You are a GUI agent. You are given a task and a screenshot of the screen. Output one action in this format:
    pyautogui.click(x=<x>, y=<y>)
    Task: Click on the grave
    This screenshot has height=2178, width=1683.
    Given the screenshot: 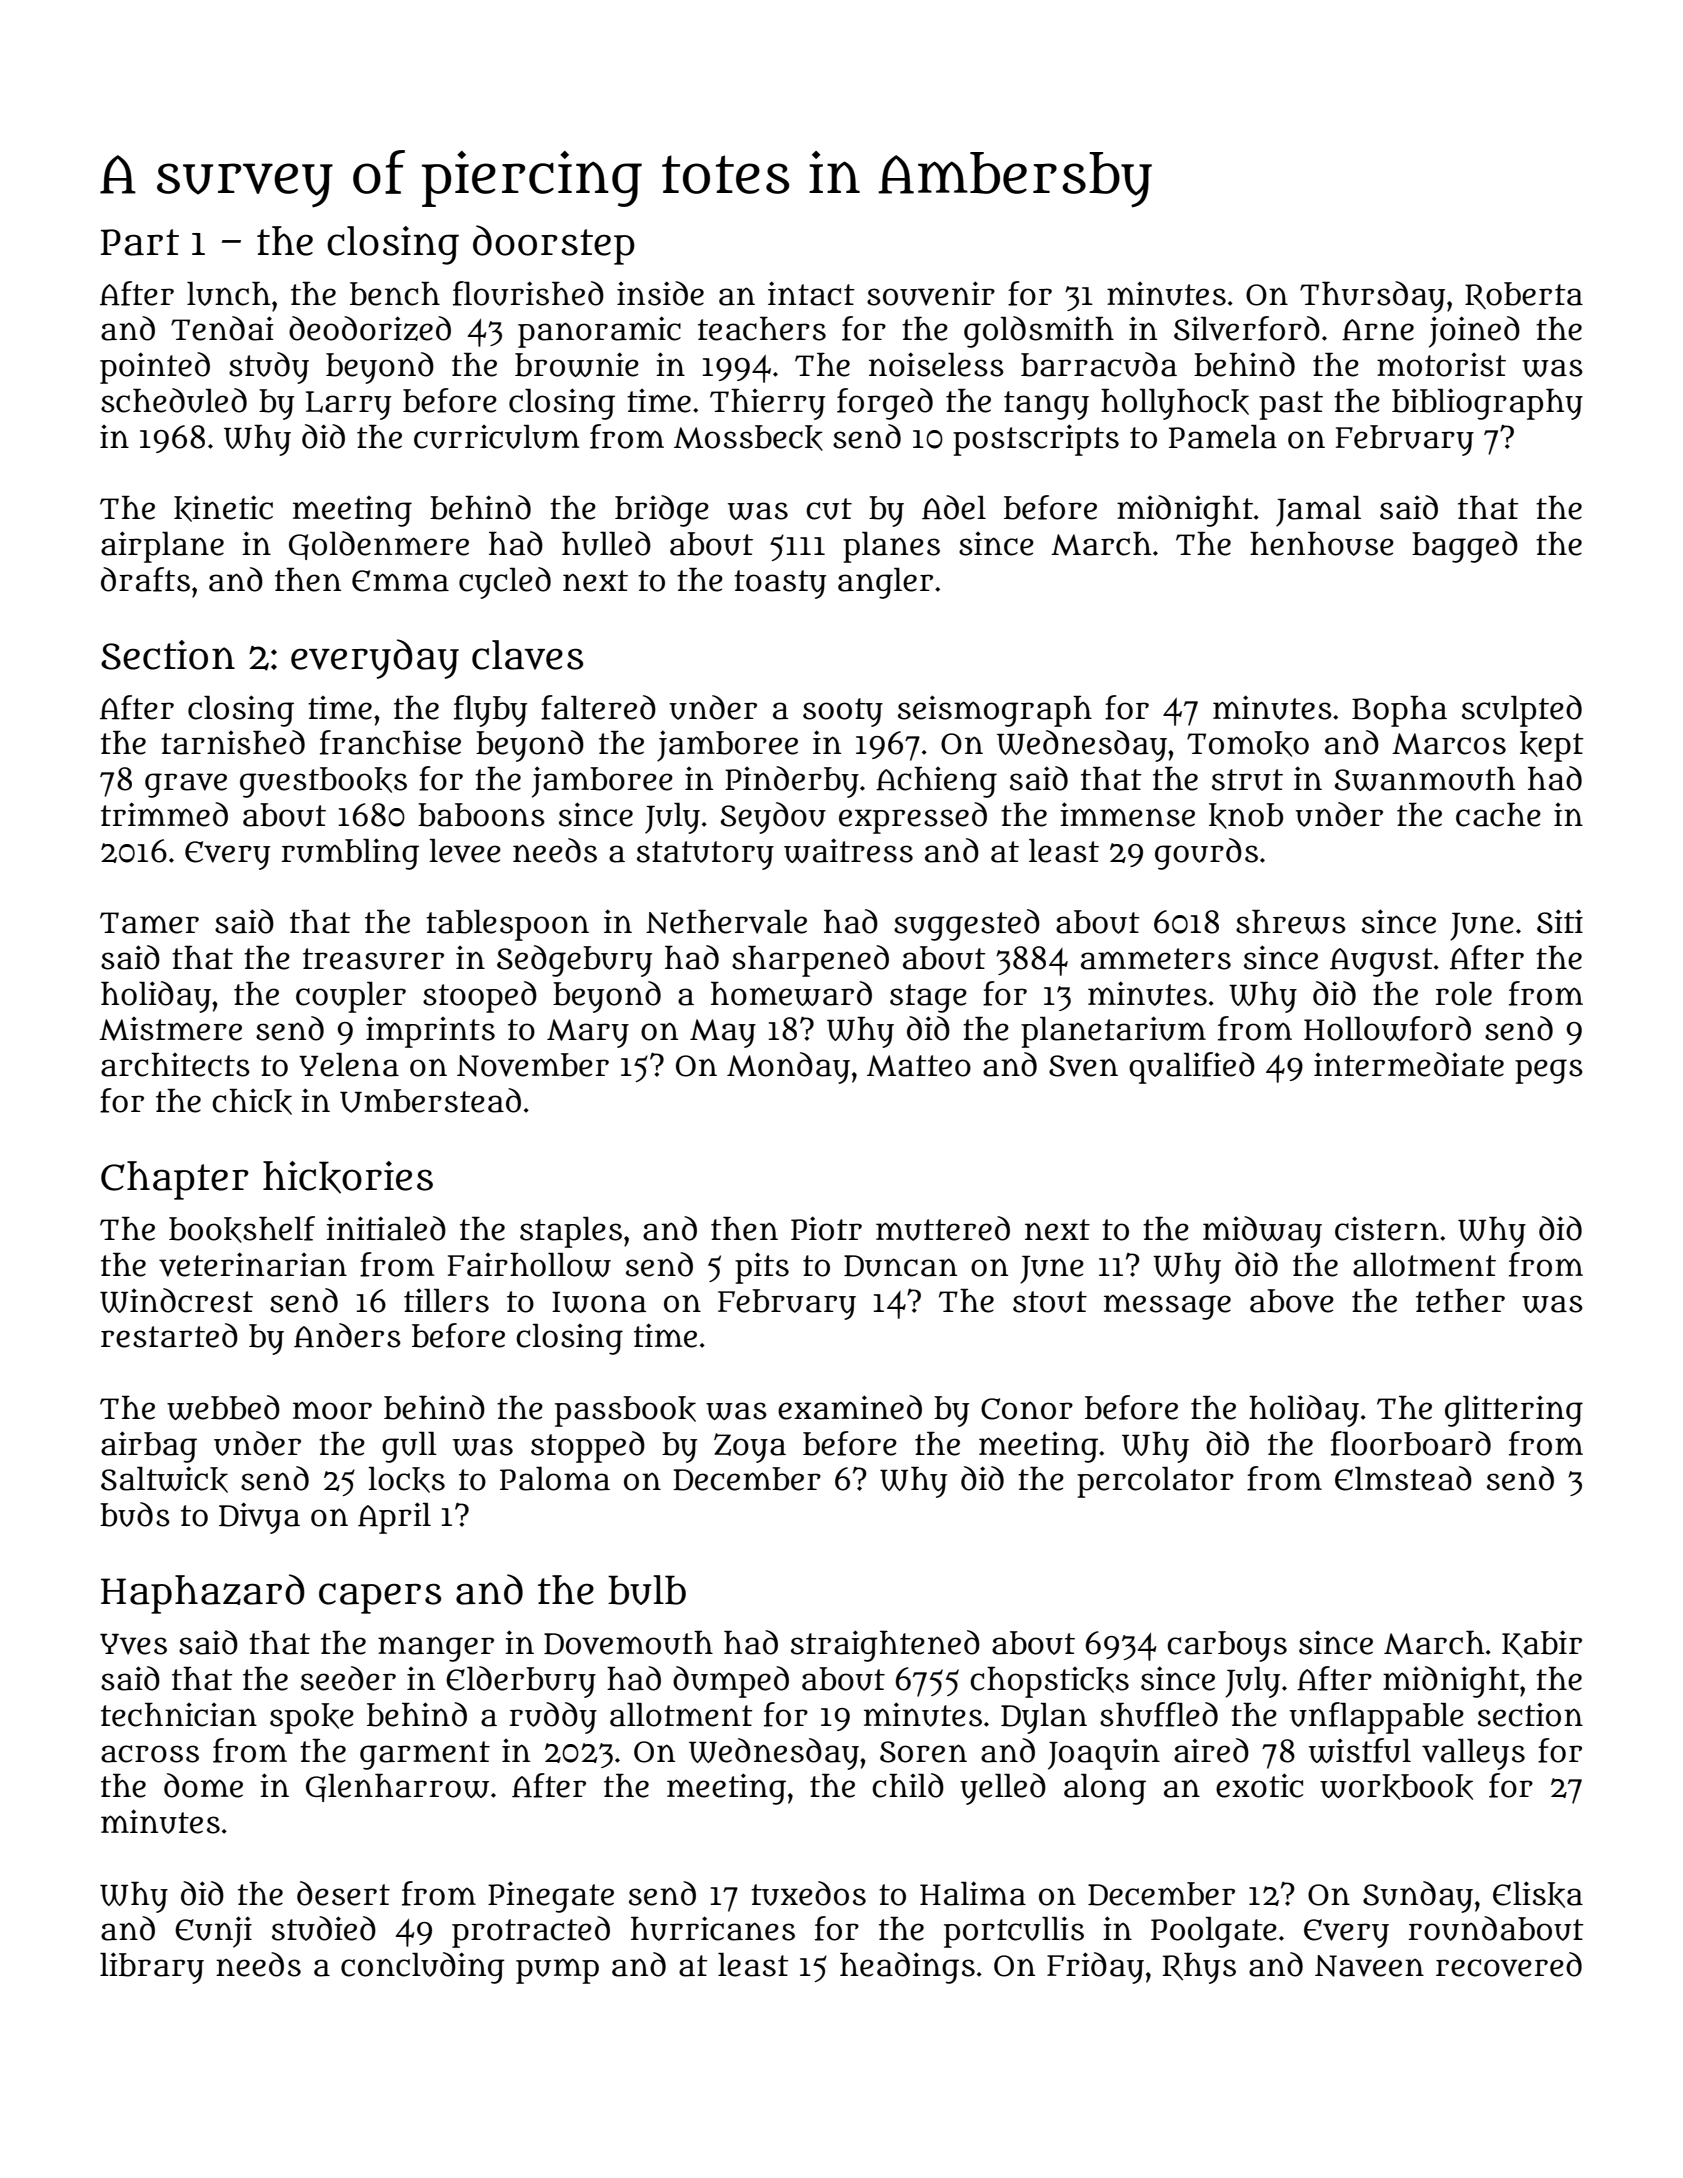 What is the action you would take?
    pyautogui.click(x=186, y=785)
